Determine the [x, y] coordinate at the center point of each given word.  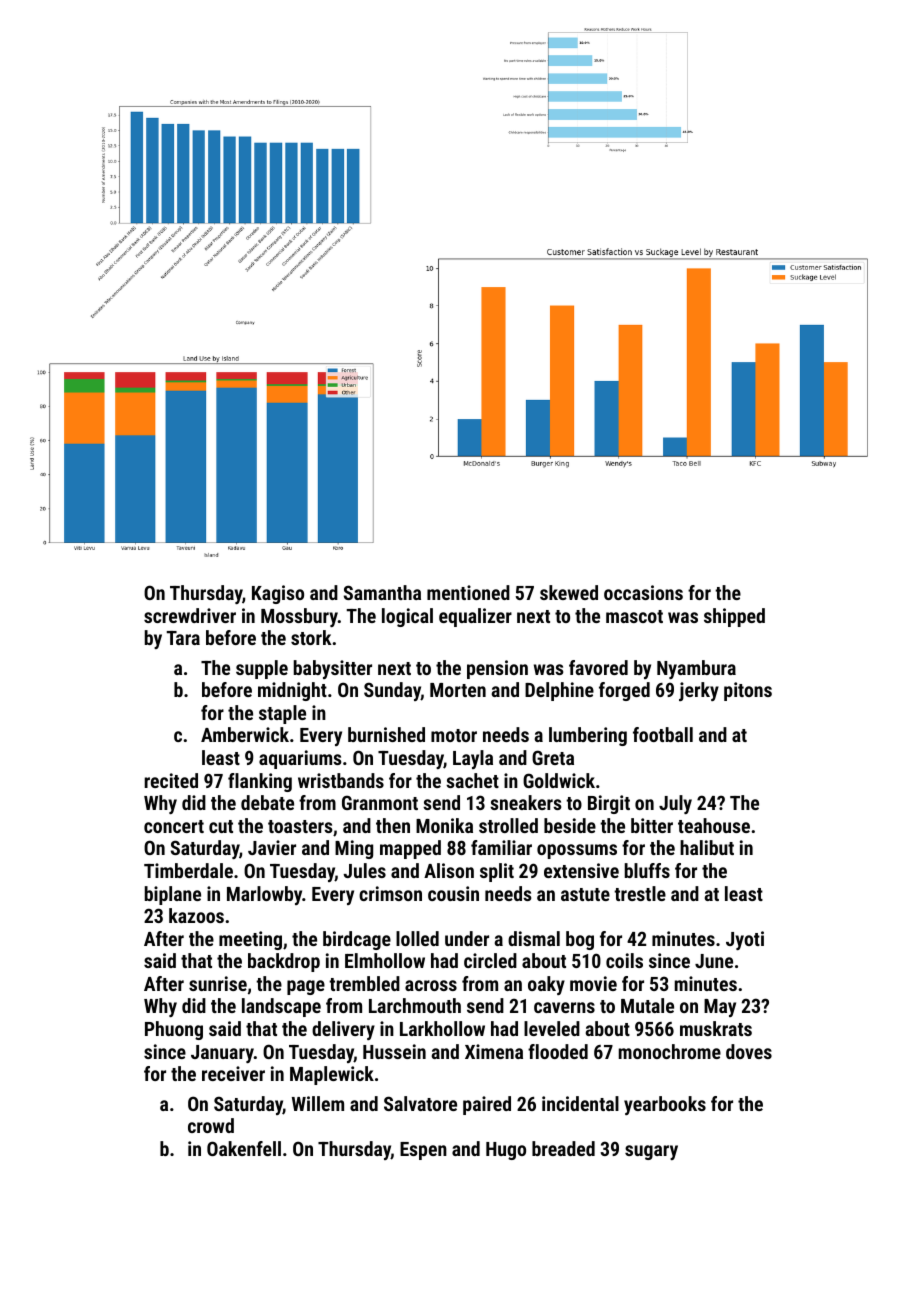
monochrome [670, 1051]
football [663, 734]
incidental [580, 1103]
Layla [473, 759]
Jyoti [745, 940]
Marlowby [264, 895]
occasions [643, 592]
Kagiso [278, 594]
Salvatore [420, 1103]
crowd [211, 1125]
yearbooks [665, 1105]
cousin [453, 893]
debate [267, 802]
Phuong [174, 1030]
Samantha [382, 592]
